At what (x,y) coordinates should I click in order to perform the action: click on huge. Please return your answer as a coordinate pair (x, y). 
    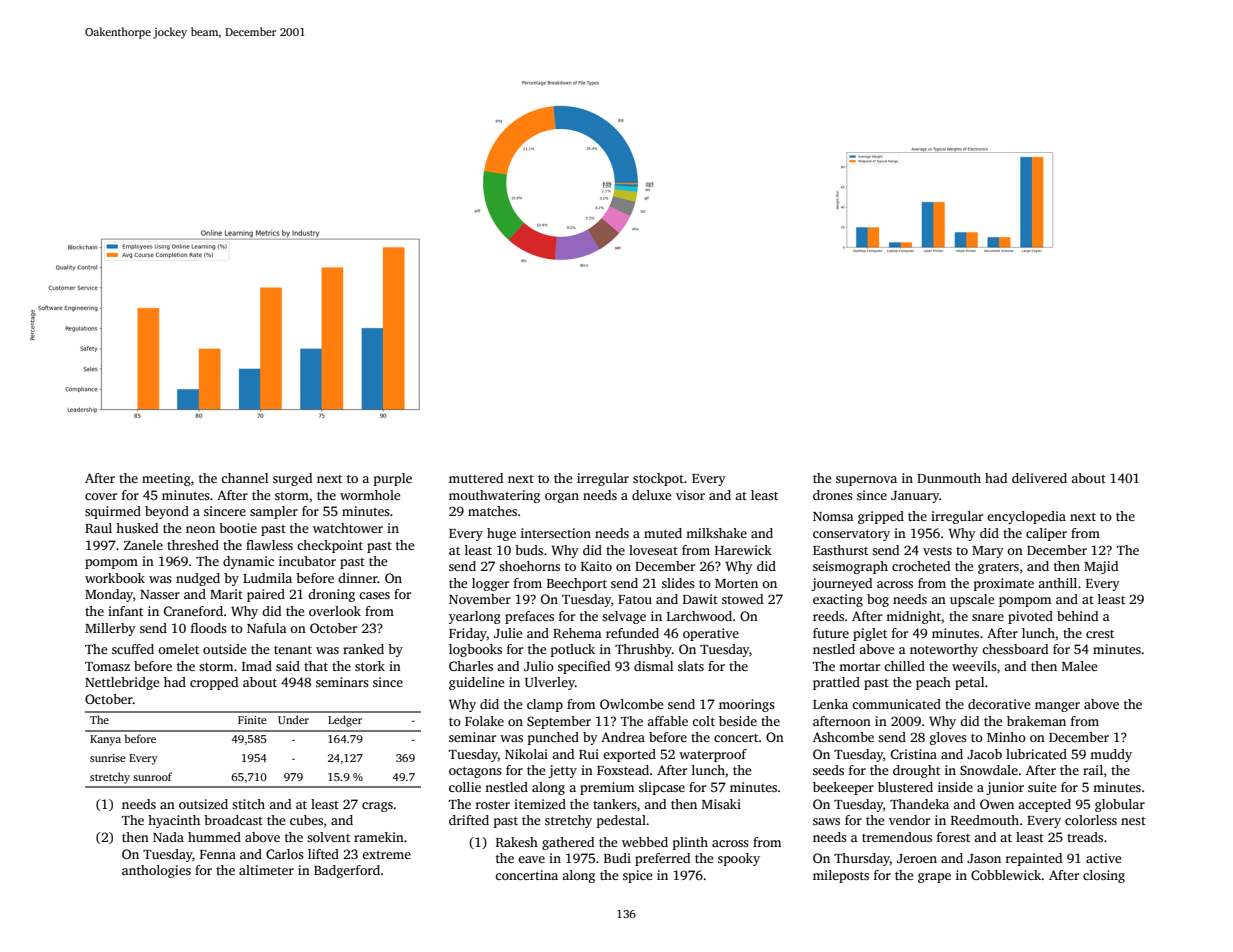
    Looking at the image, I should click on (501, 534).
